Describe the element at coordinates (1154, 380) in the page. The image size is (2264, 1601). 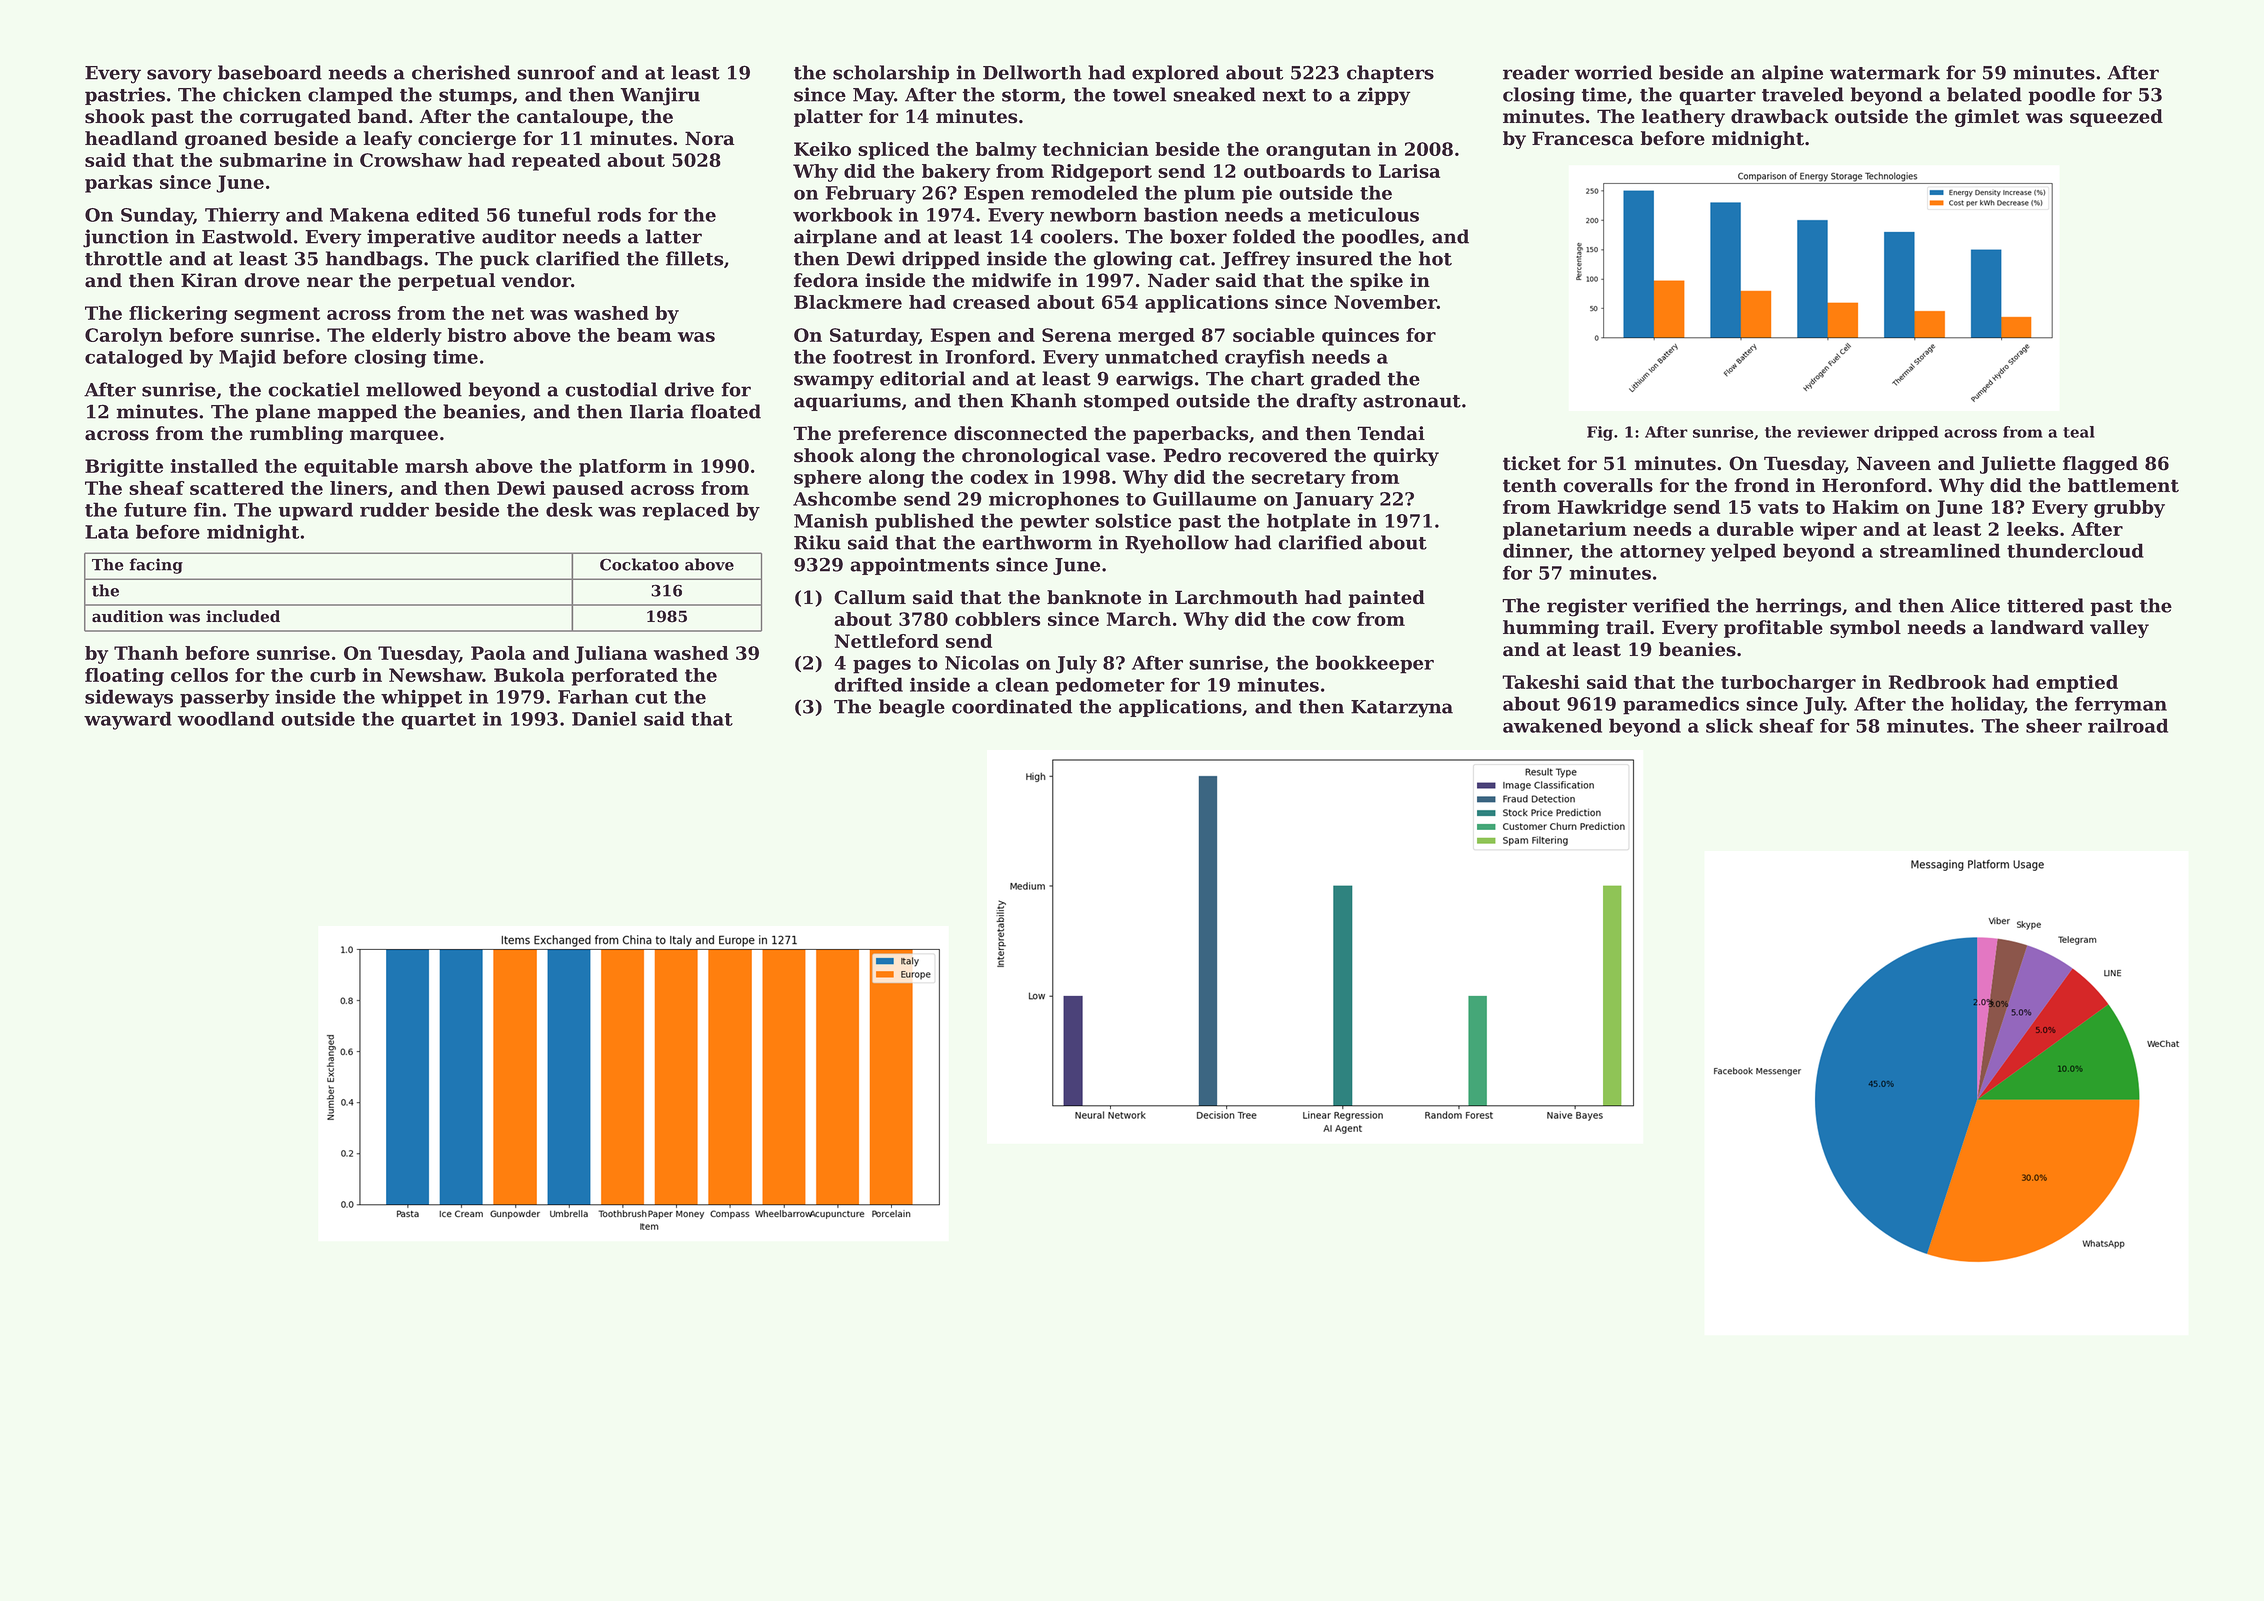
I see `earwigs` at that location.
